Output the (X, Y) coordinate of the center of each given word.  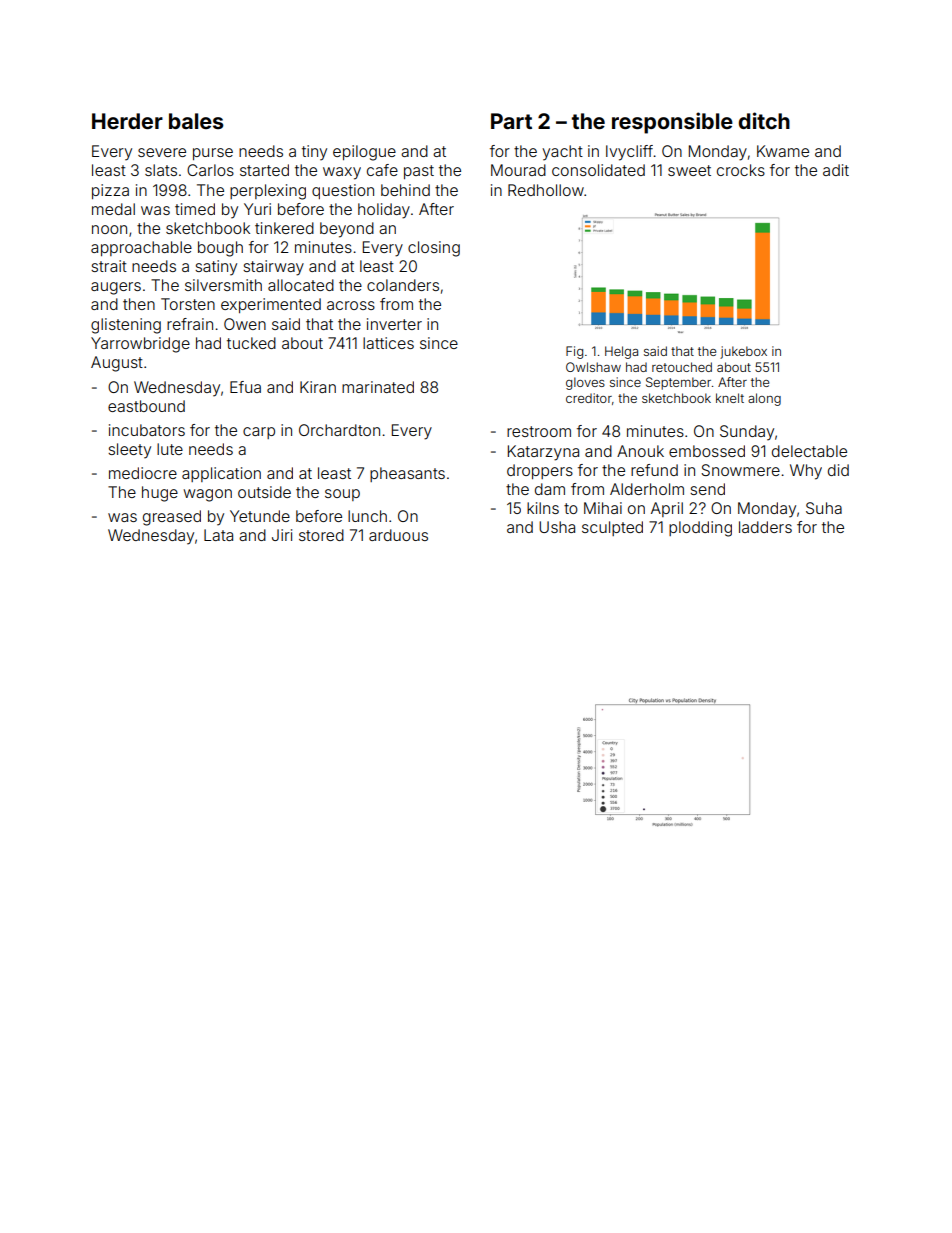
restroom (539, 431)
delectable (809, 451)
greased (172, 518)
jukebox (743, 352)
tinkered (284, 228)
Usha (557, 527)
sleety (129, 451)
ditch (764, 120)
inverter (394, 324)
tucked (251, 343)
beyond (347, 230)
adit (836, 170)
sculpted (612, 528)
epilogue (364, 153)
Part (511, 121)
